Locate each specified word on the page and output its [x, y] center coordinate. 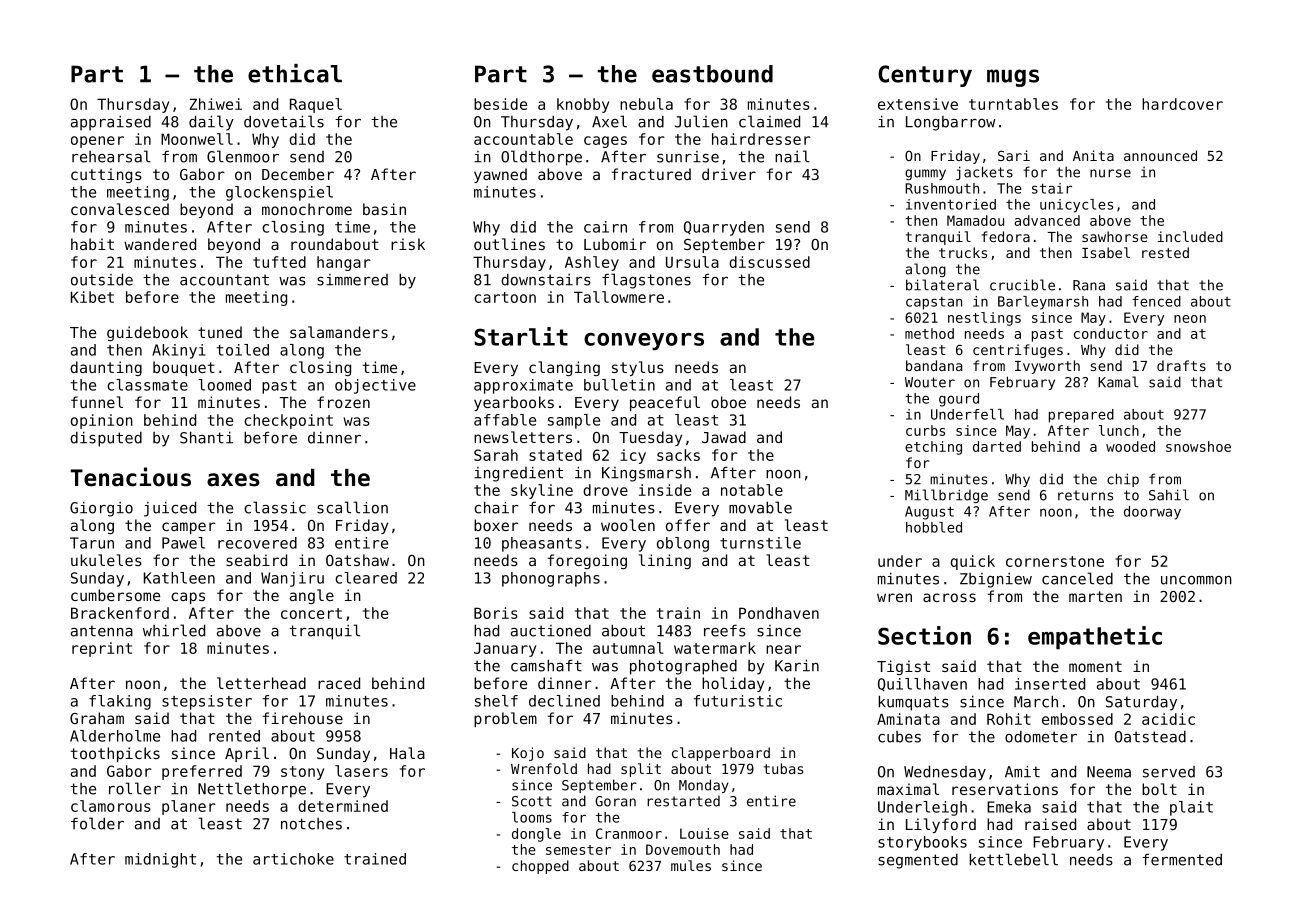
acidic [1168, 719]
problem [505, 719]
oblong [683, 544]
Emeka [1009, 807]
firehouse [303, 718]
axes [233, 480]
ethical [295, 73]
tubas [783, 768]
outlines [509, 244]
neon [1190, 319]
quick [973, 562]
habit [92, 244]
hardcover [1182, 104]
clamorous [111, 806]
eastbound [712, 74]
